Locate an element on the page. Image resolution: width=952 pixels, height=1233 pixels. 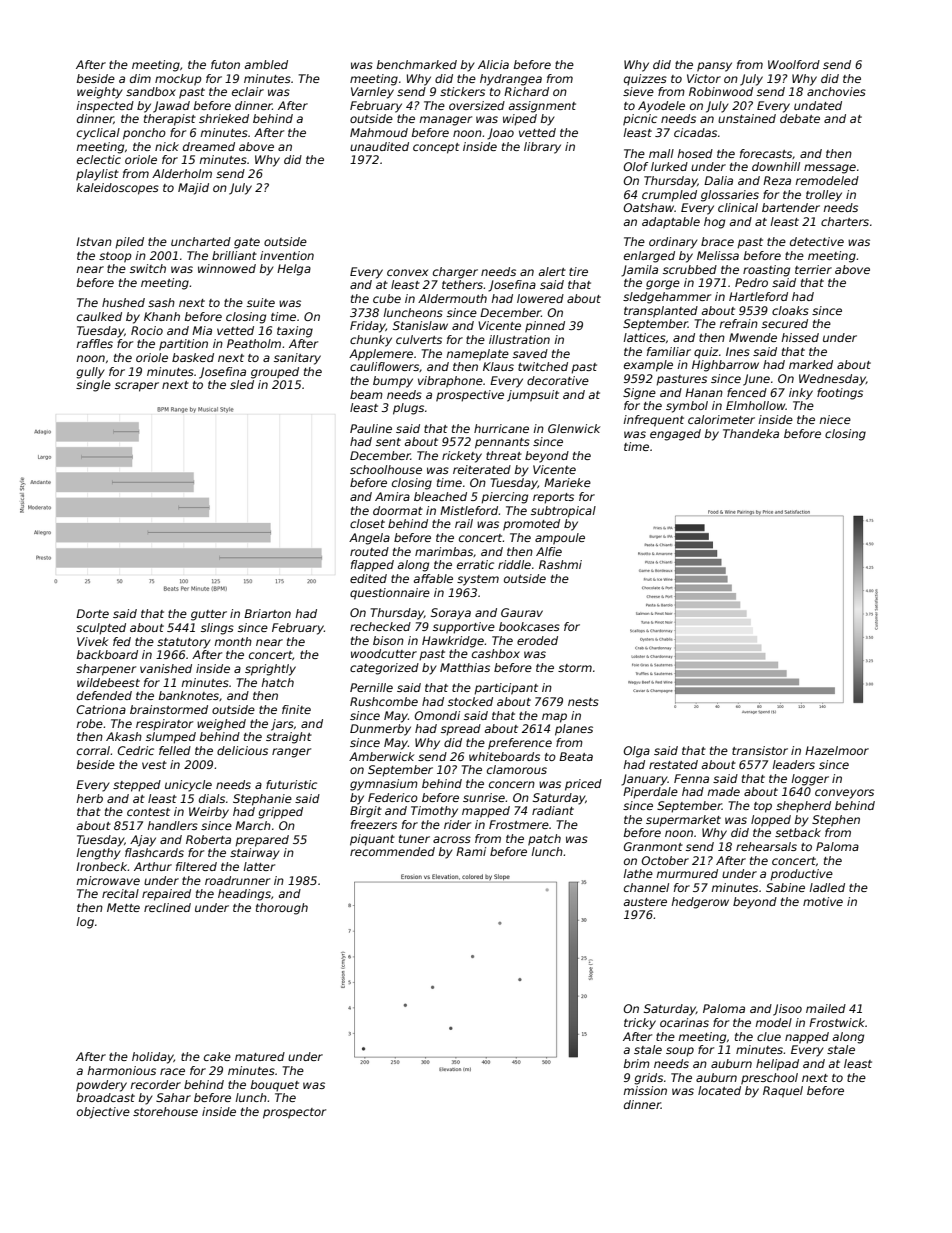
anchovies is located at coordinates (836, 91).
